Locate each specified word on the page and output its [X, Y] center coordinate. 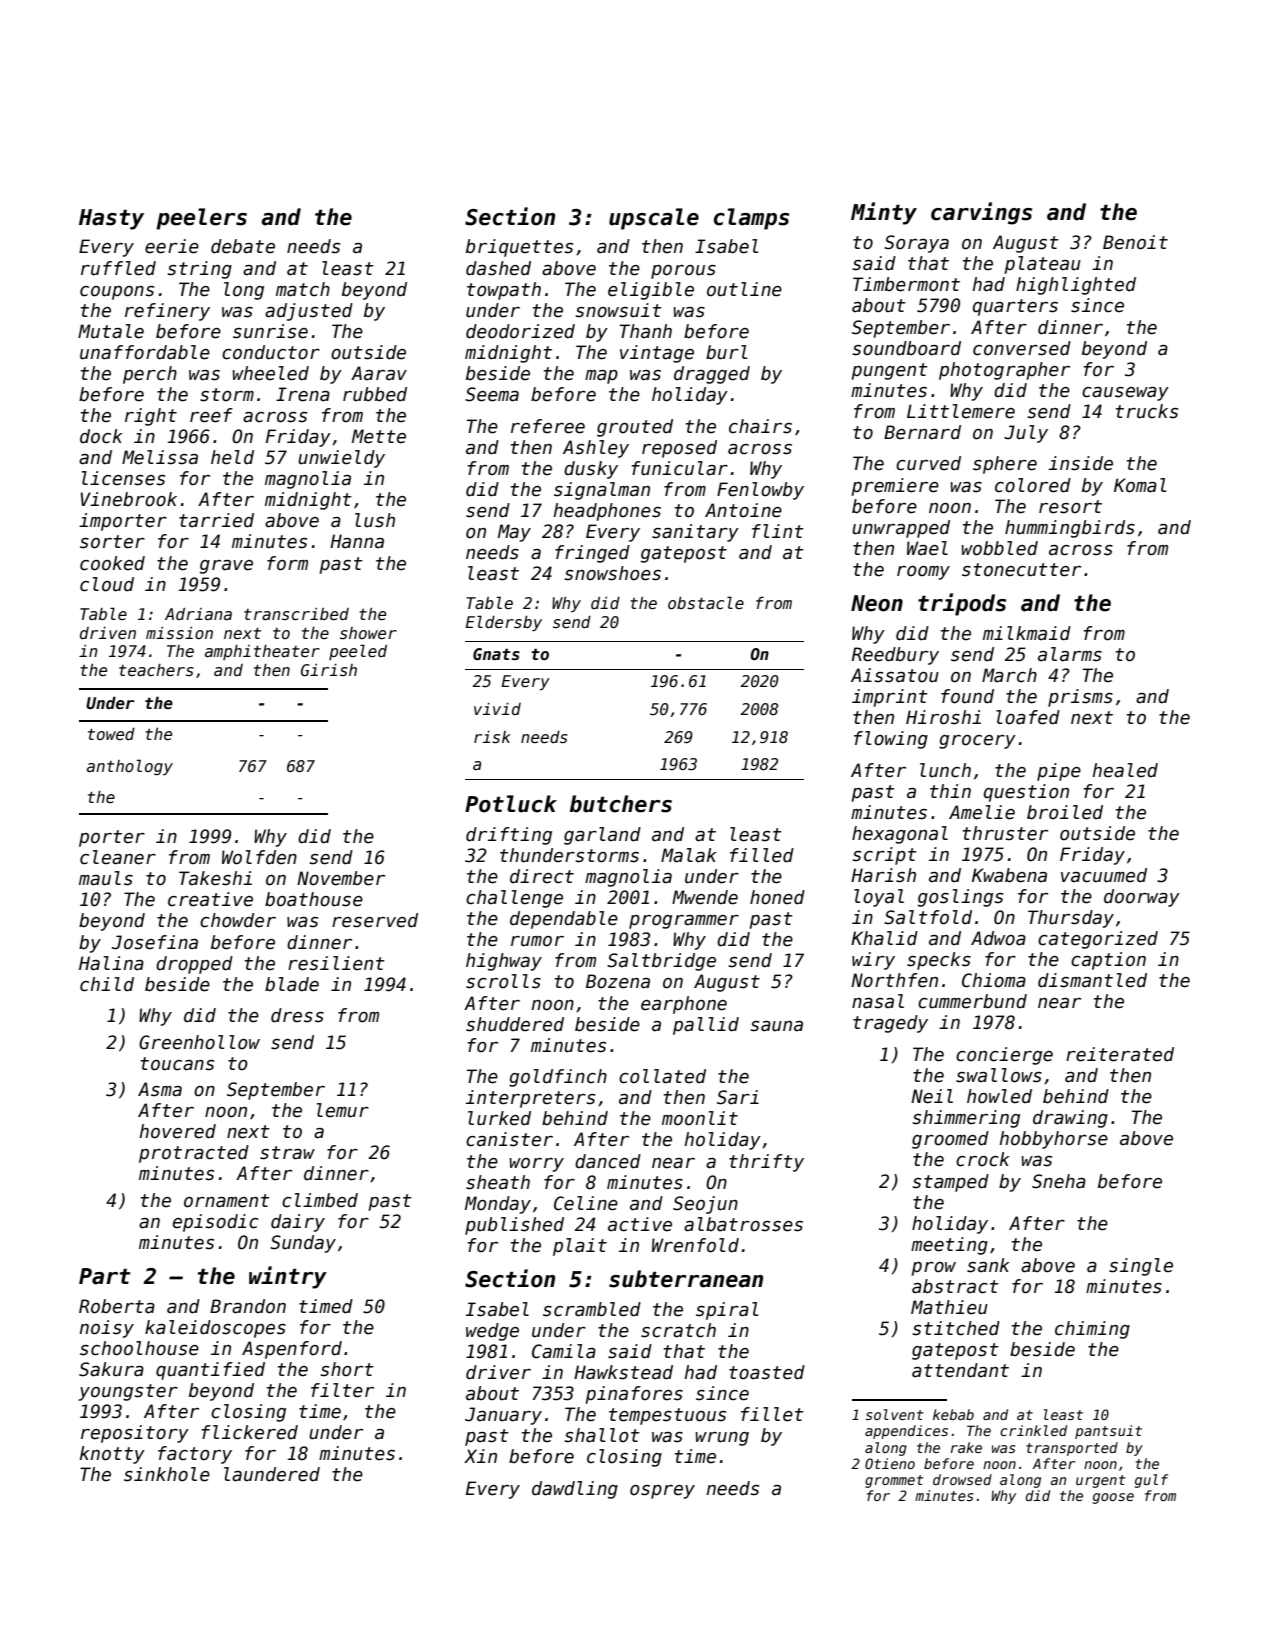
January [503, 1416]
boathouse [314, 899]
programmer [684, 922]
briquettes [519, 248]
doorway [1142, 898]
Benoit [1135, 242]
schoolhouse [139, 1348]
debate [243, 246]
